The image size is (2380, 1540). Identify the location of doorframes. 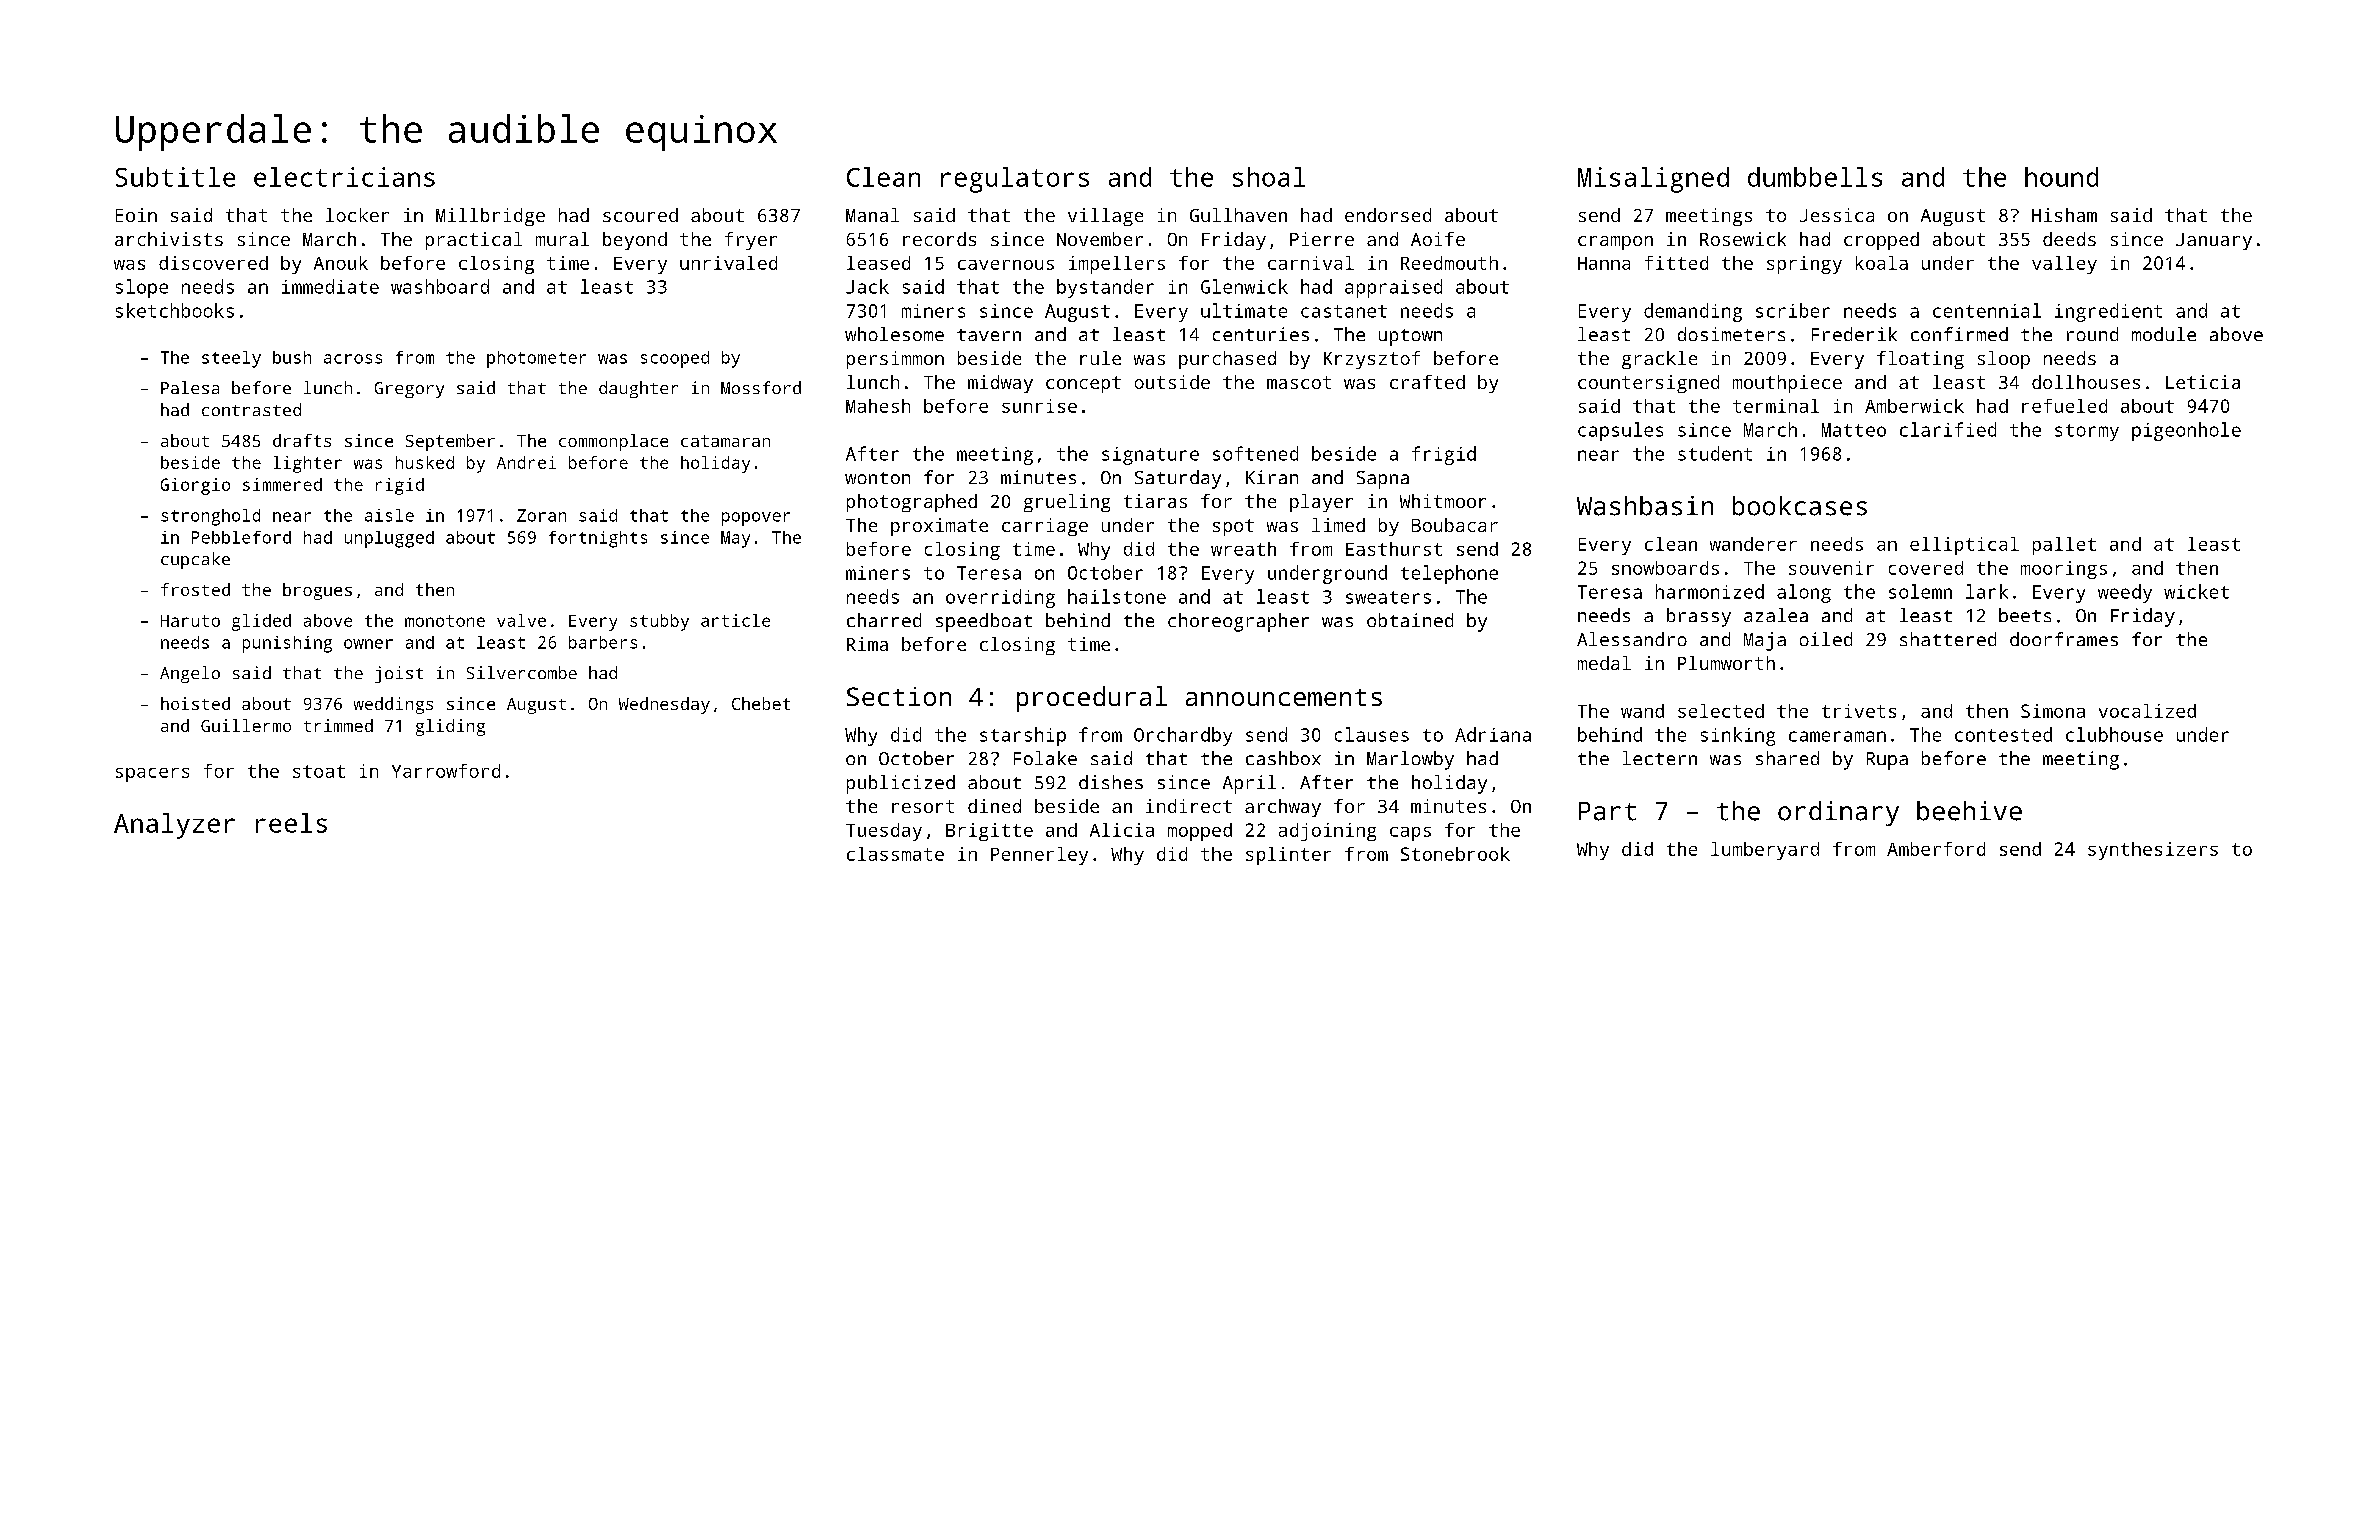
(2064, 639).
